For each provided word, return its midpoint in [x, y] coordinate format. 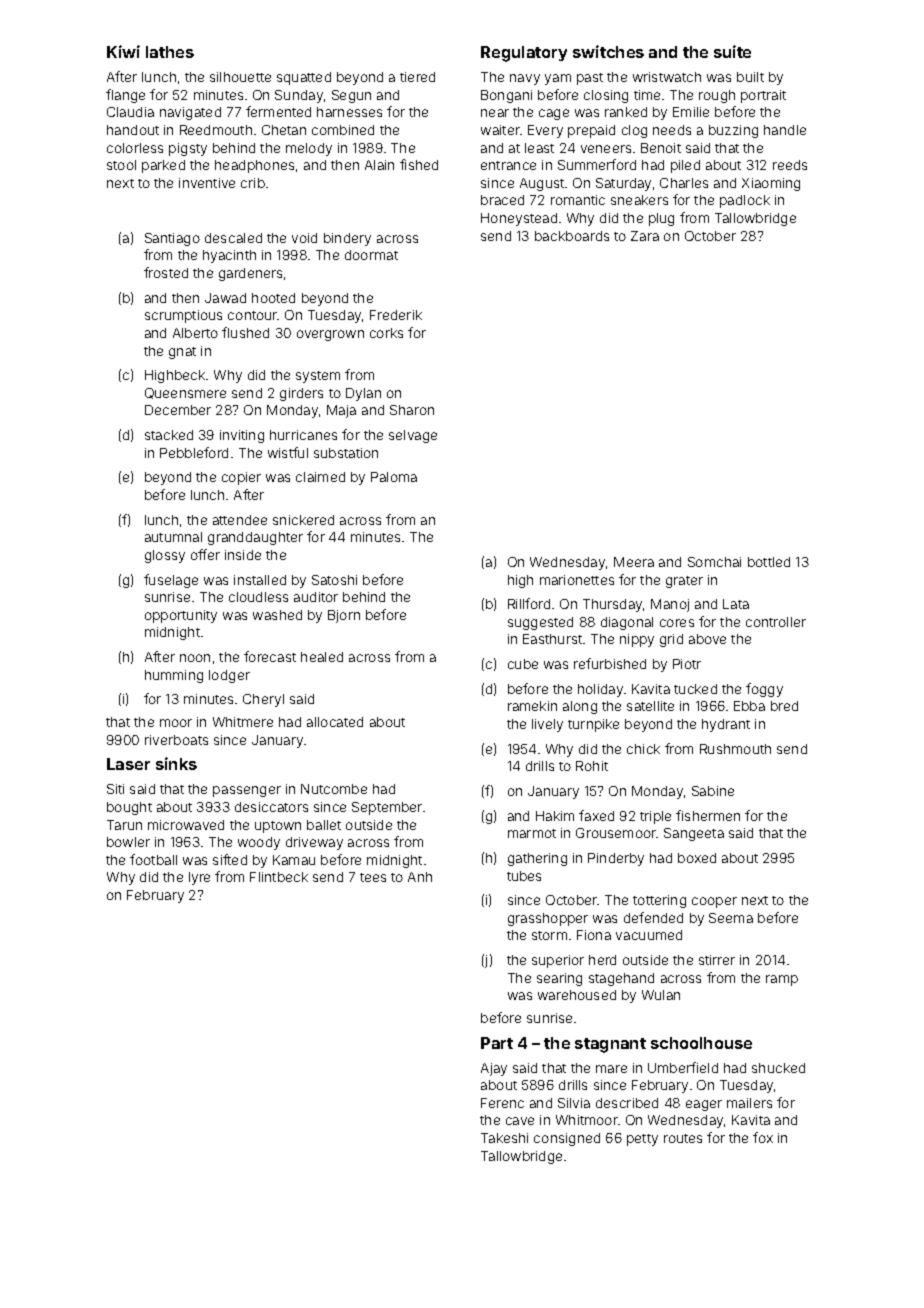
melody [309, 149]
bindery [347, 239]
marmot [532, 833]
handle [785, 130]
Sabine [713, 791]
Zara [645, 236]
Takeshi [504, 1138]
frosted [166, 272]
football [153, 859]
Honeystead [519, 219]
